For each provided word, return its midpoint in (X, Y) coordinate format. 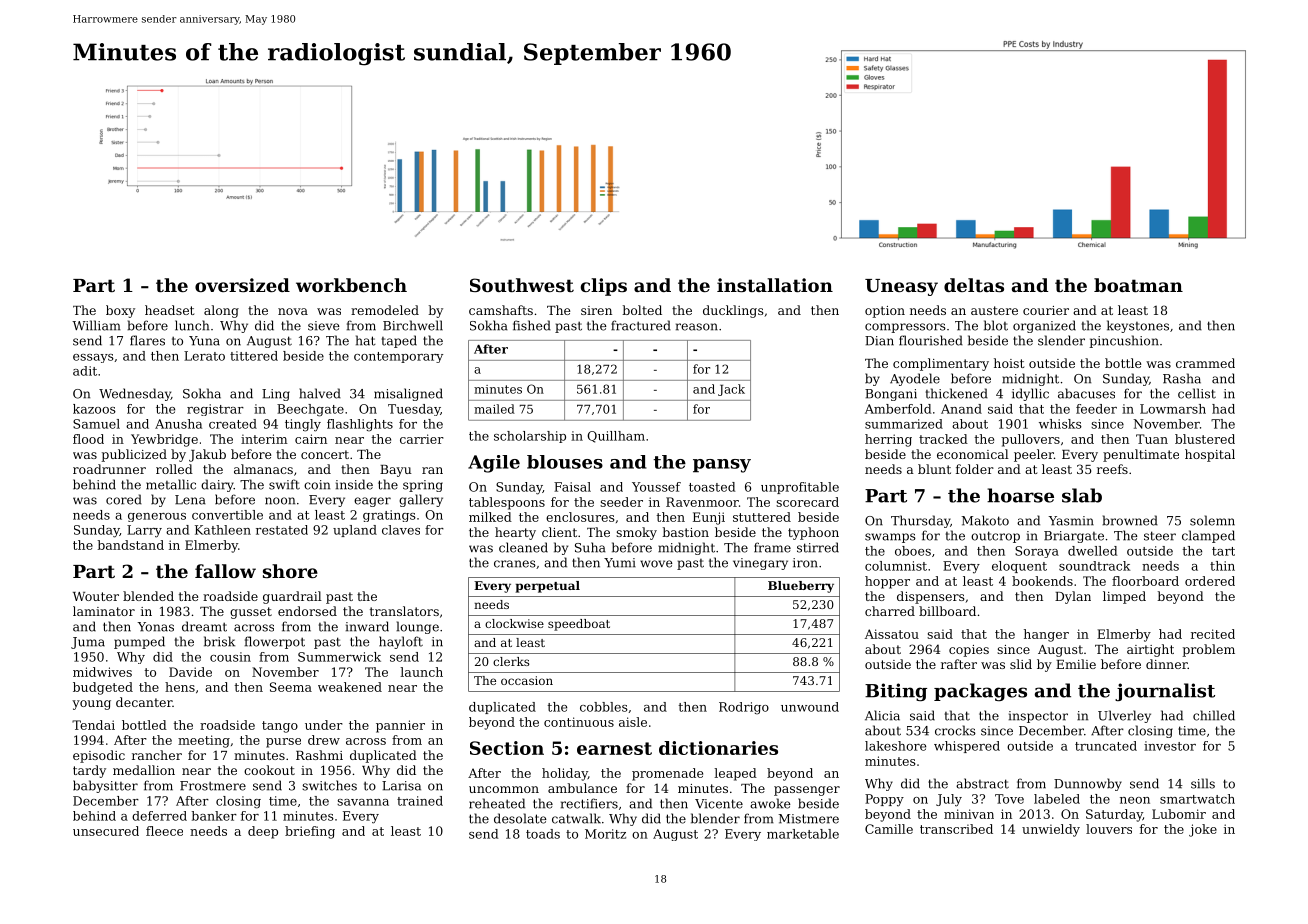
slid (1021, 664)
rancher (157, 755)
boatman (1138, 285)
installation (775, 285)
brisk (219, 641)
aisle (633, 722)
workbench (351, 285)
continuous (579, 722)
